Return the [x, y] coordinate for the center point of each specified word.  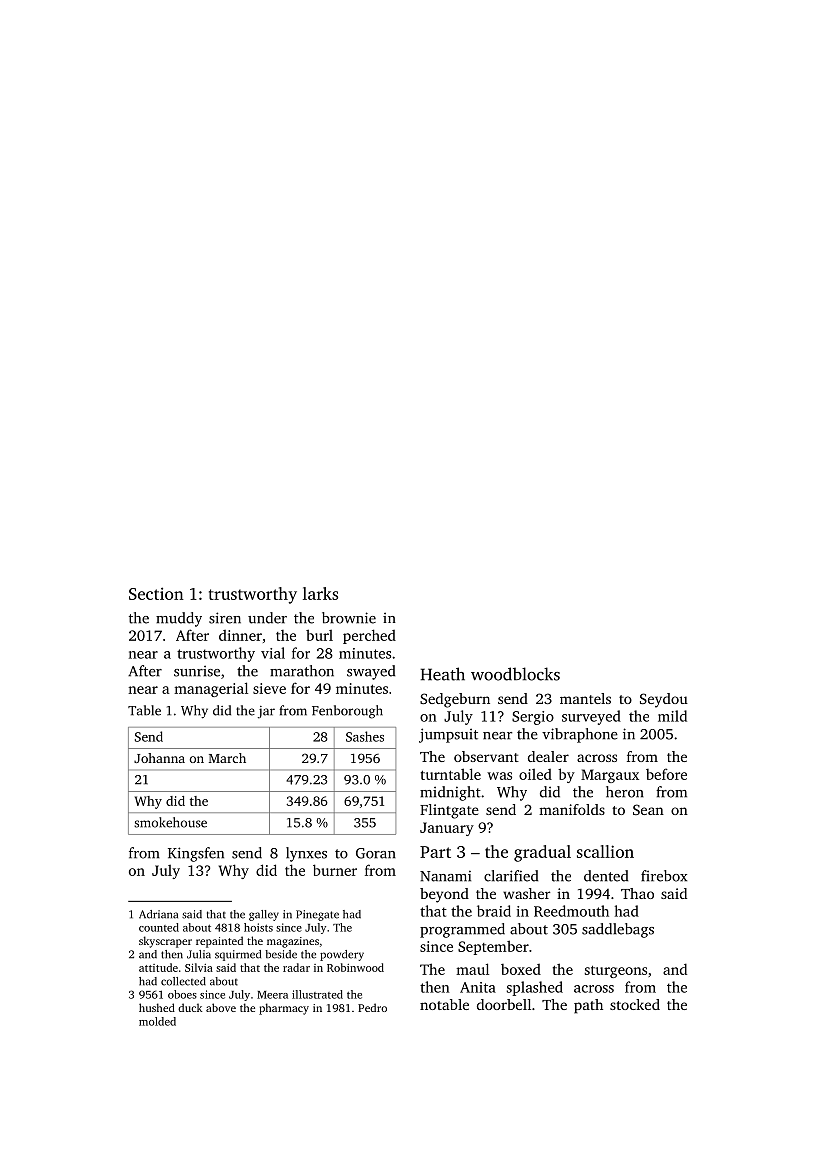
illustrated [317, 994]
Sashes [365, 736]
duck [190, 1007]
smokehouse [170, 822]
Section [156, 593]
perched [369, 636]
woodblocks [515, 674]
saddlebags [618, 930]
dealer [548, 756]
